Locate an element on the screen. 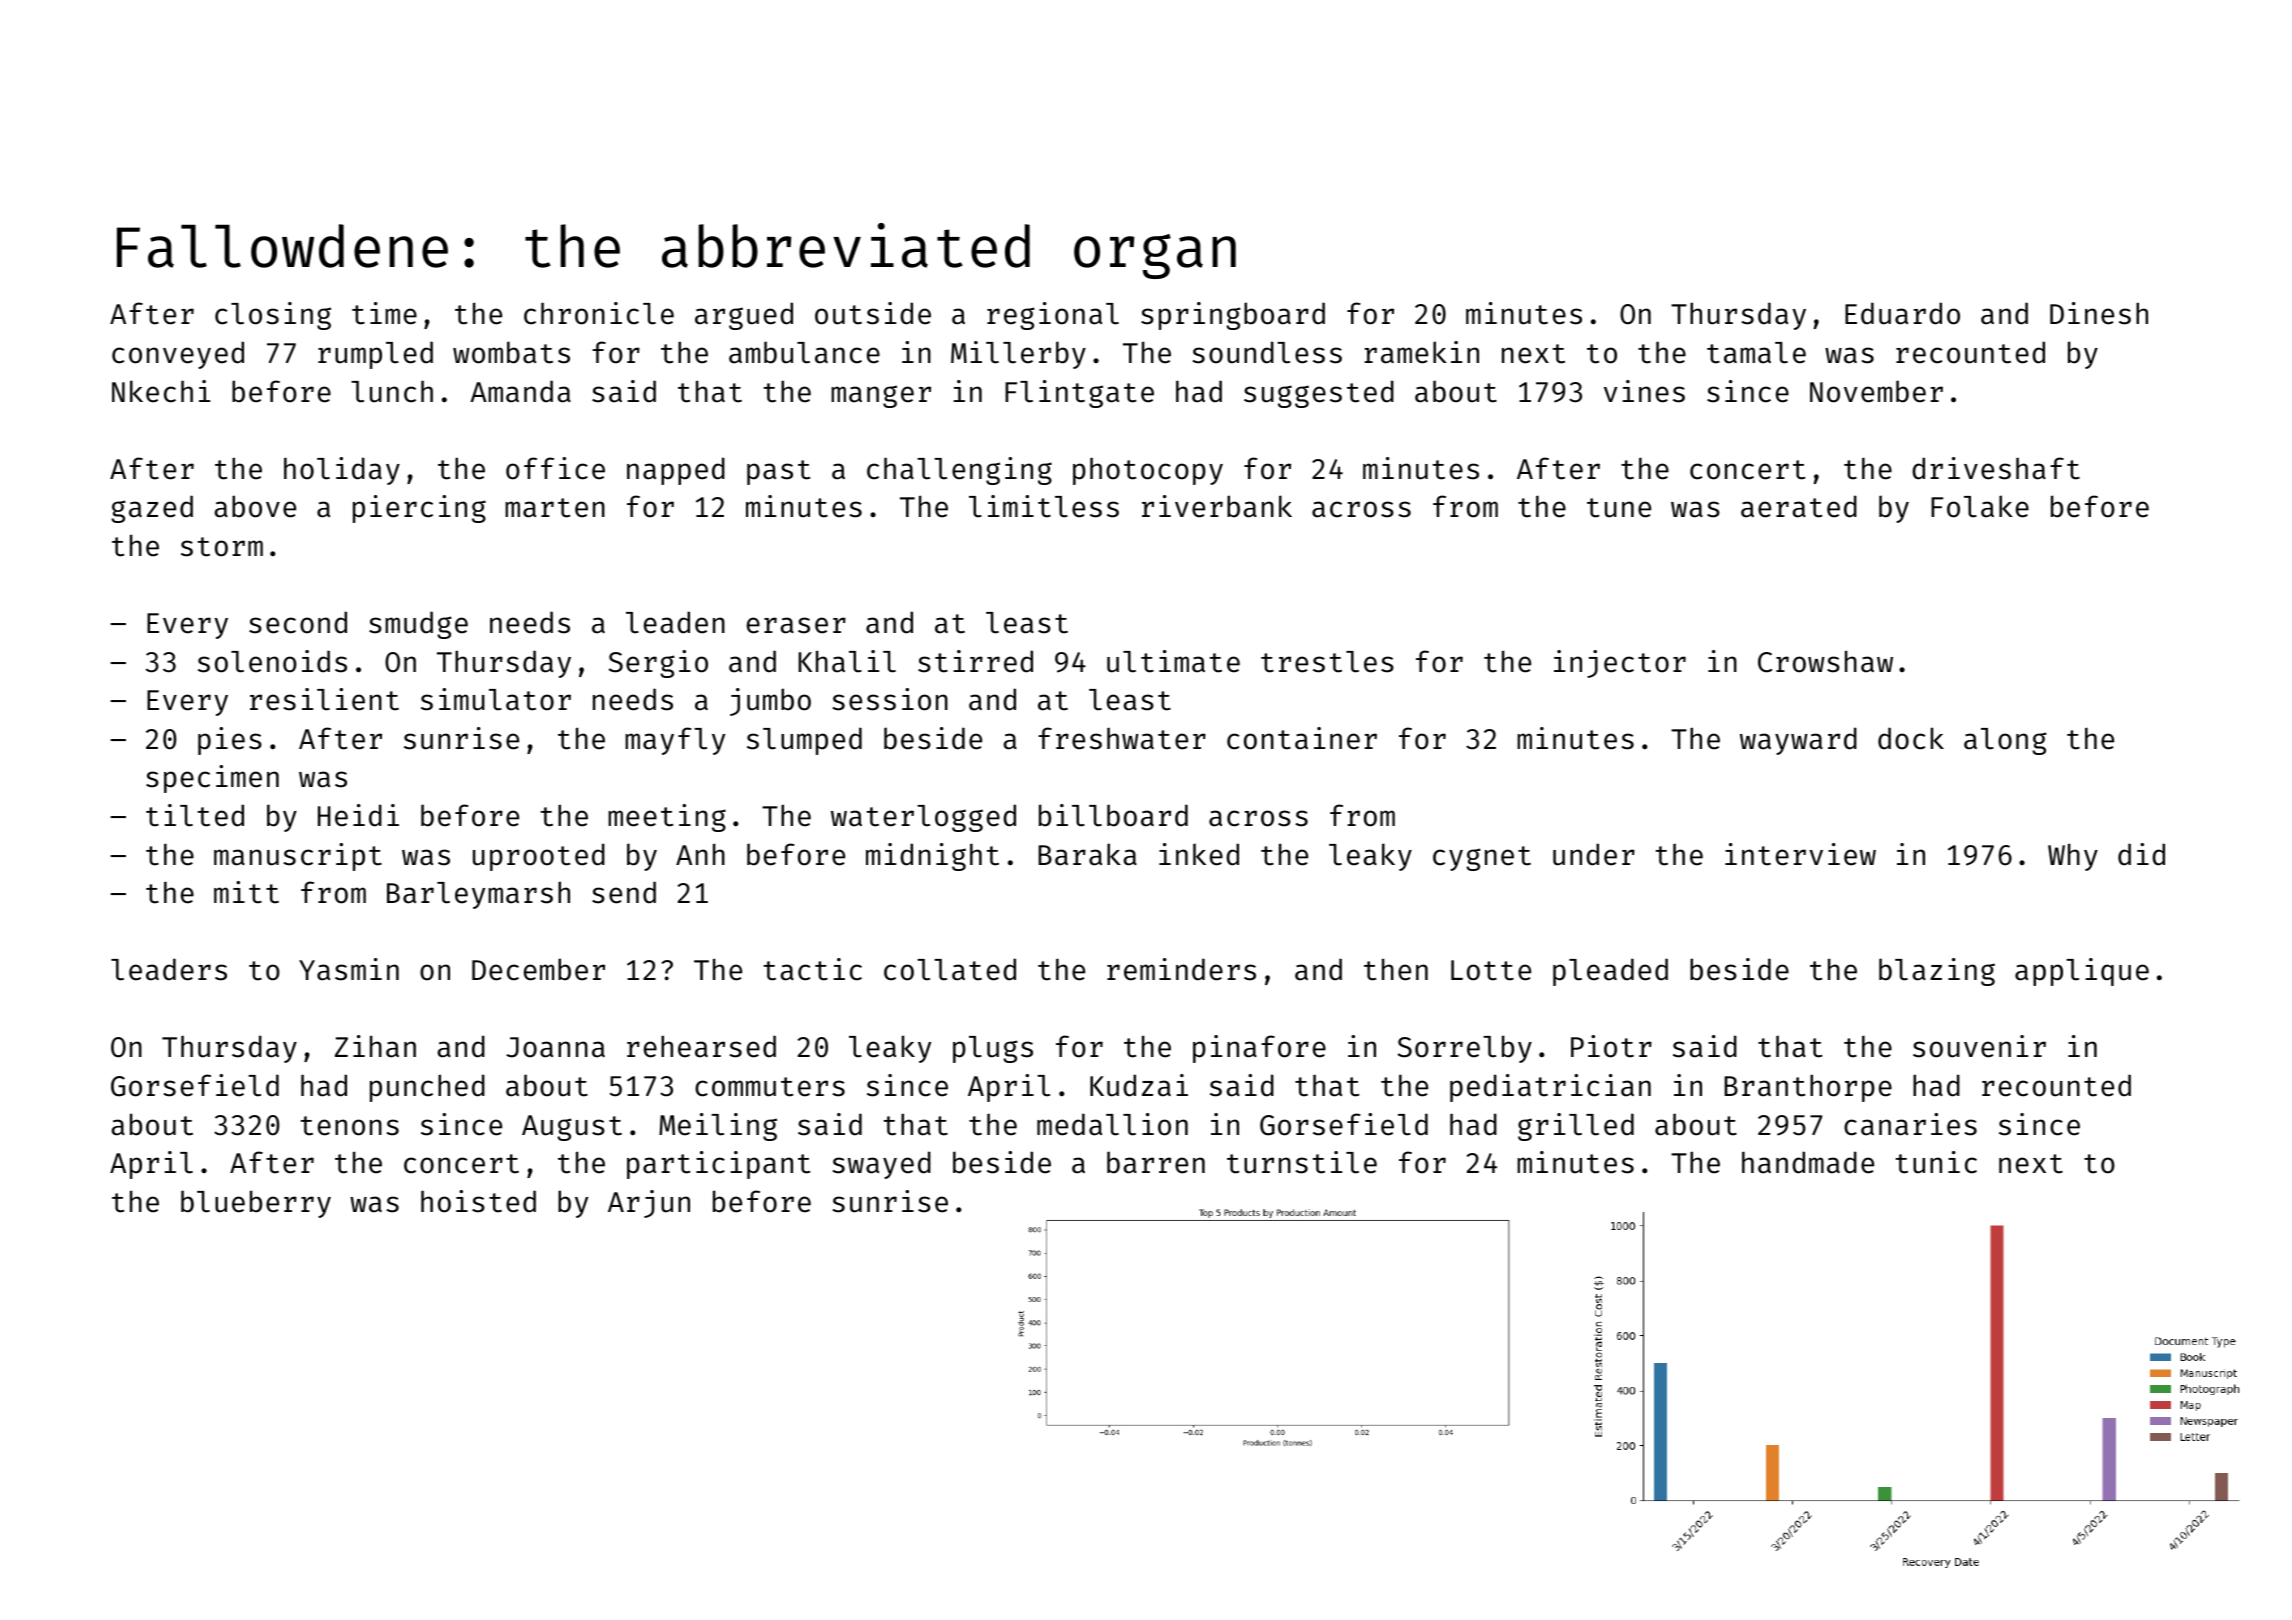 This screenshot has height=1620, width=2292. chronicle is located at coordinates (599, 313).
